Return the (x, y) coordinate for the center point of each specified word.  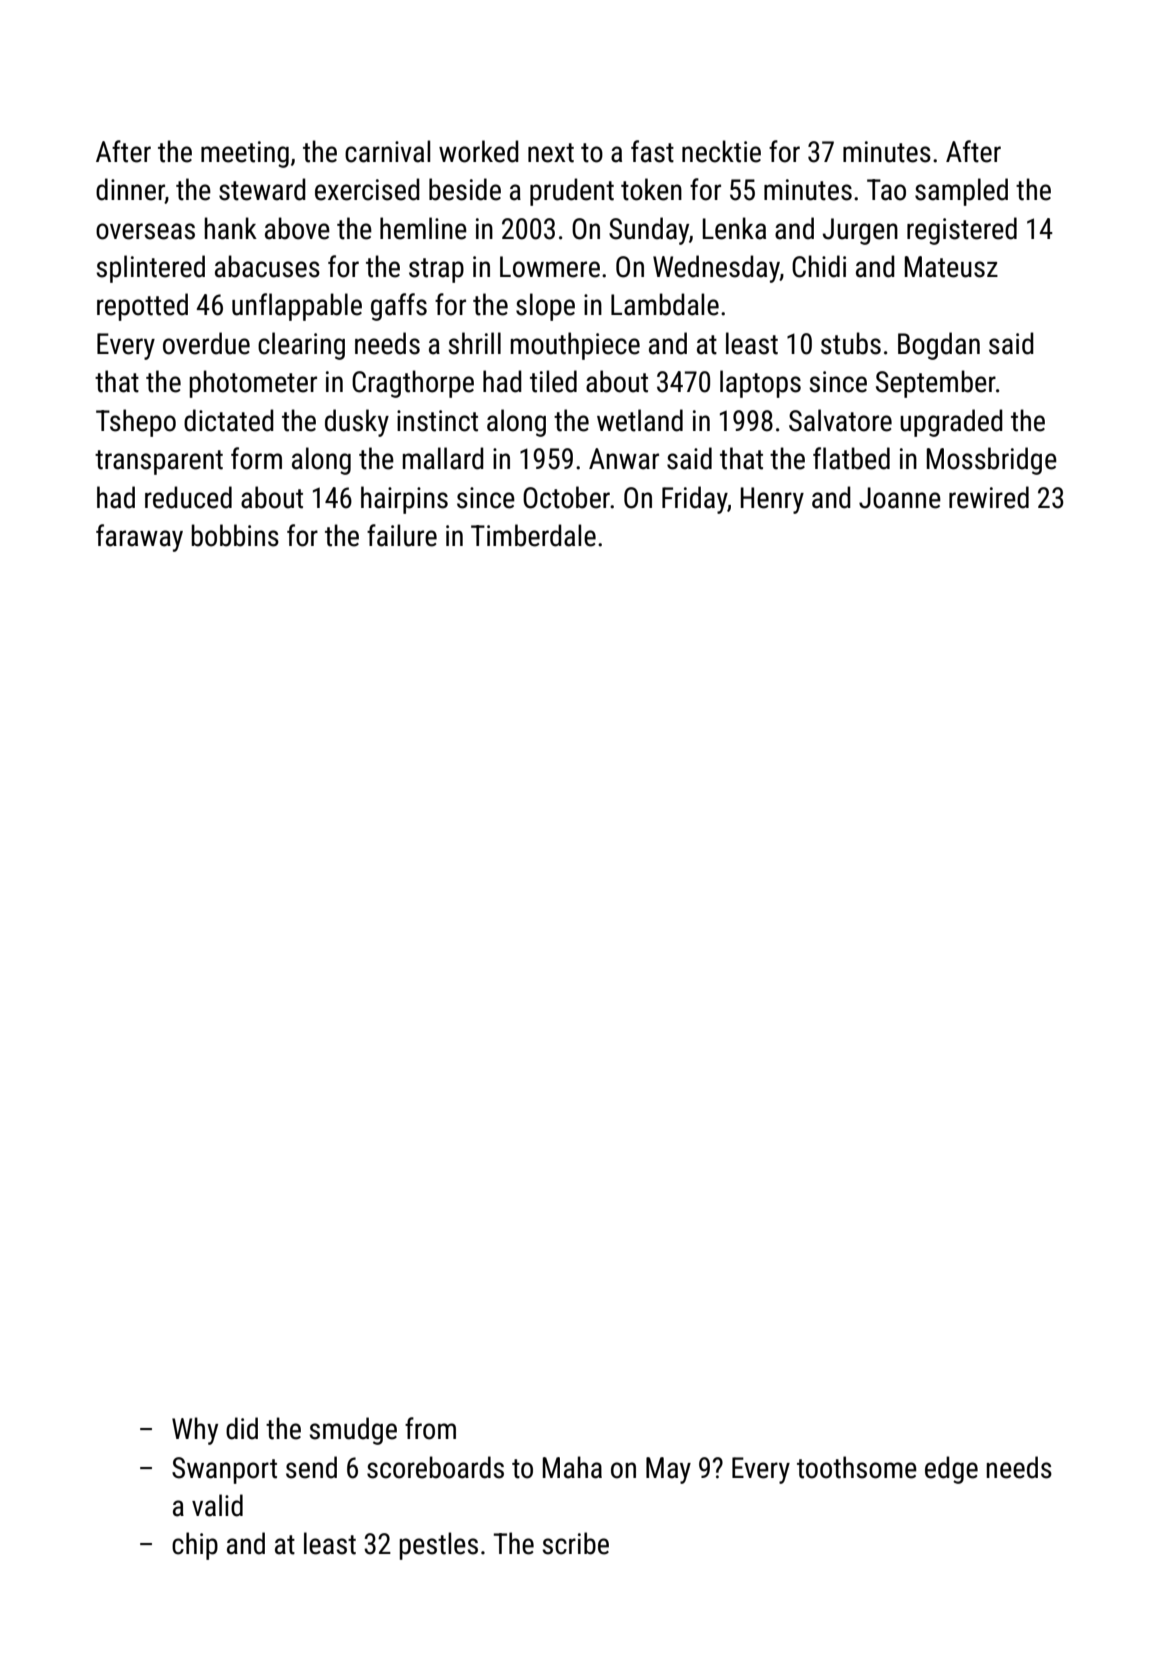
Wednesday (716, 269)
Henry (772, 500)
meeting (245, 154)
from (430, 1428)
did (242, 1428)
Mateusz (951, 267)
